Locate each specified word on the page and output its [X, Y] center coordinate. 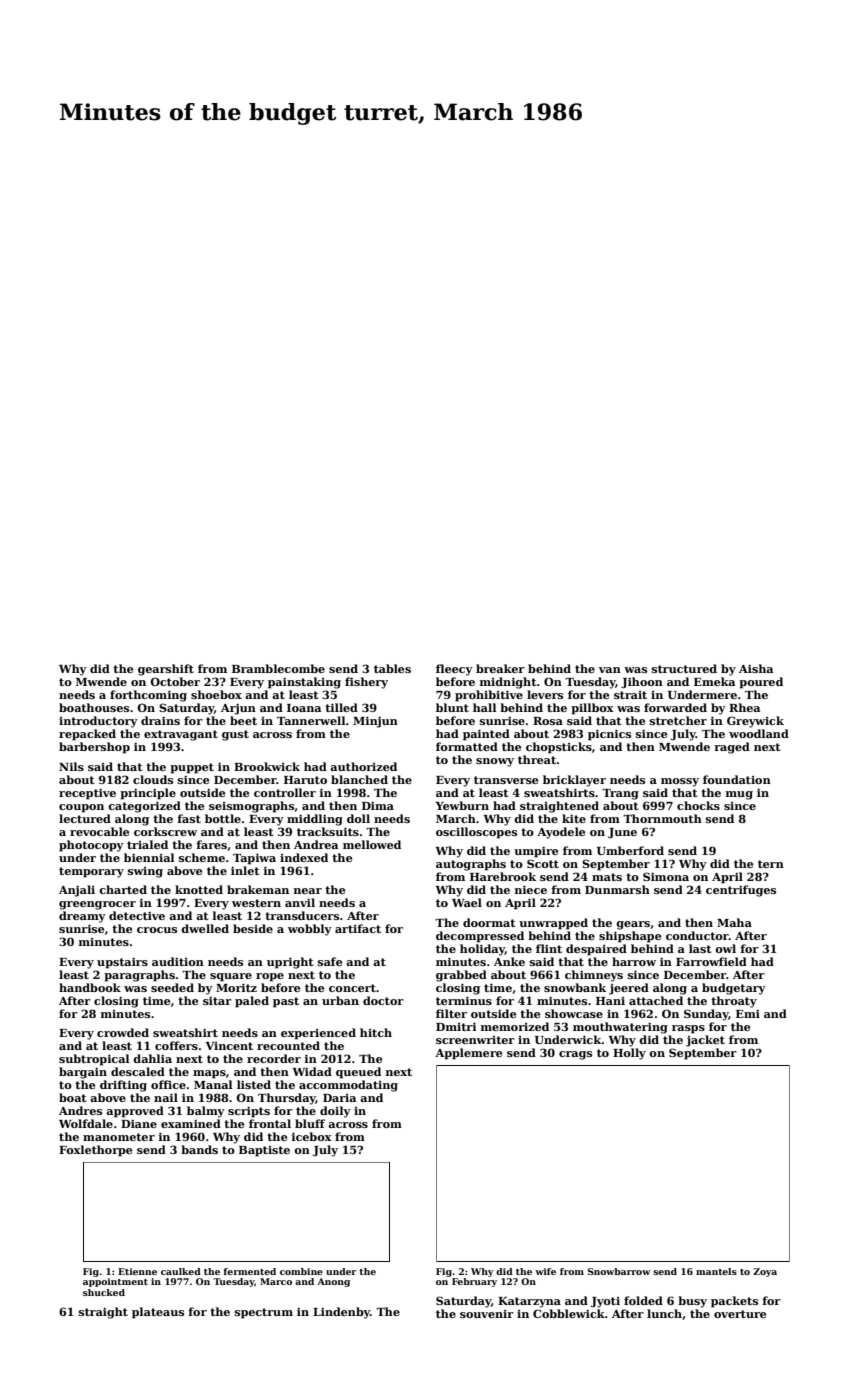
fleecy [454, 670]
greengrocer [97, 905]
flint [549, 948]
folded [643, 1300]
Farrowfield [711, 961]
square [231, 977]
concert [352, 988]
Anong [333, 1282]
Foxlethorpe [95, 1151]
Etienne [137, 1271]
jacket [705, 1041]
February [474, 1282]
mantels [716, 1271]
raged [732, 748]
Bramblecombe [278, 668]
